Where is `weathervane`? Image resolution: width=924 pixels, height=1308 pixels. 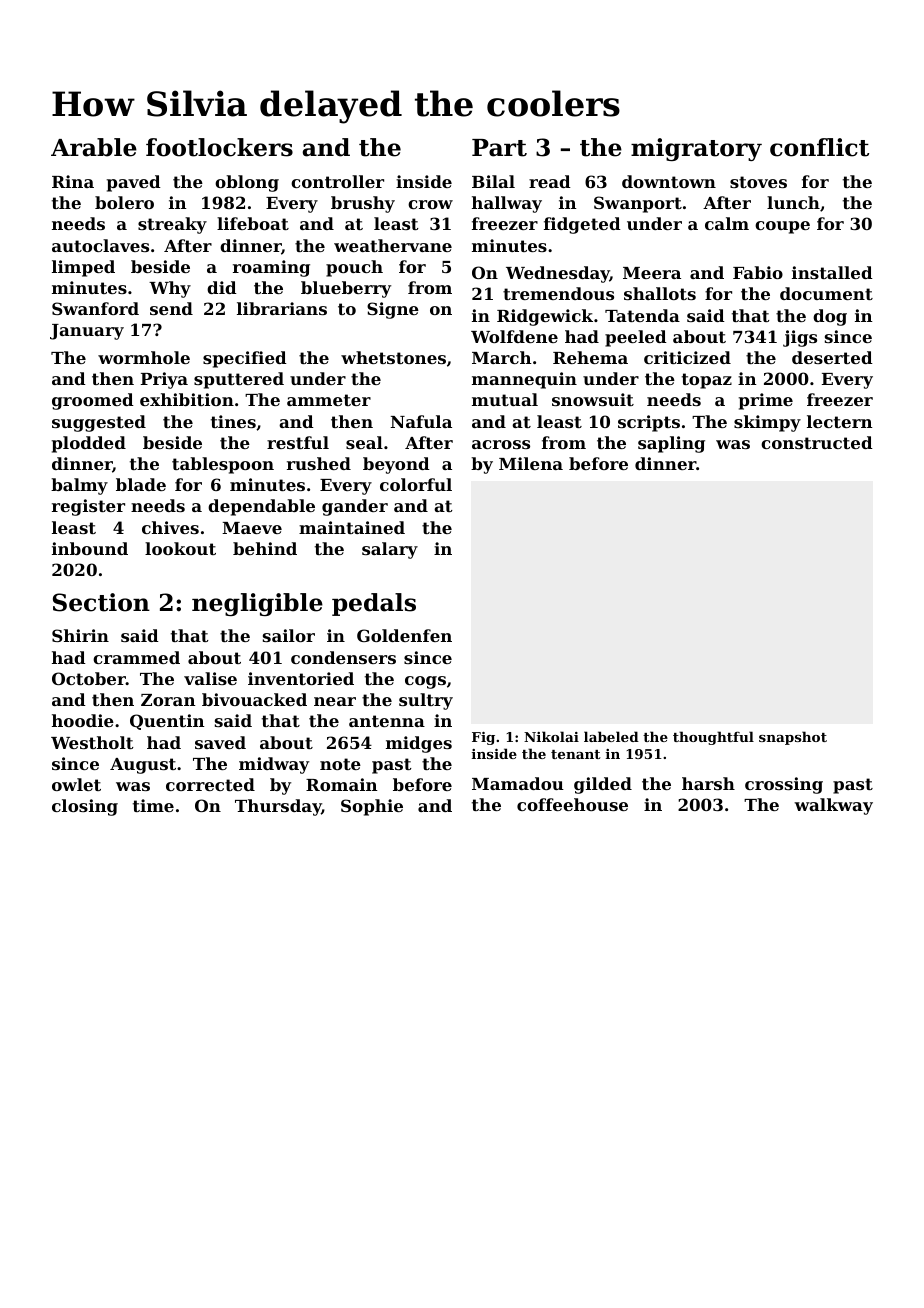
weathervane is located at coordinates (393, 245).
